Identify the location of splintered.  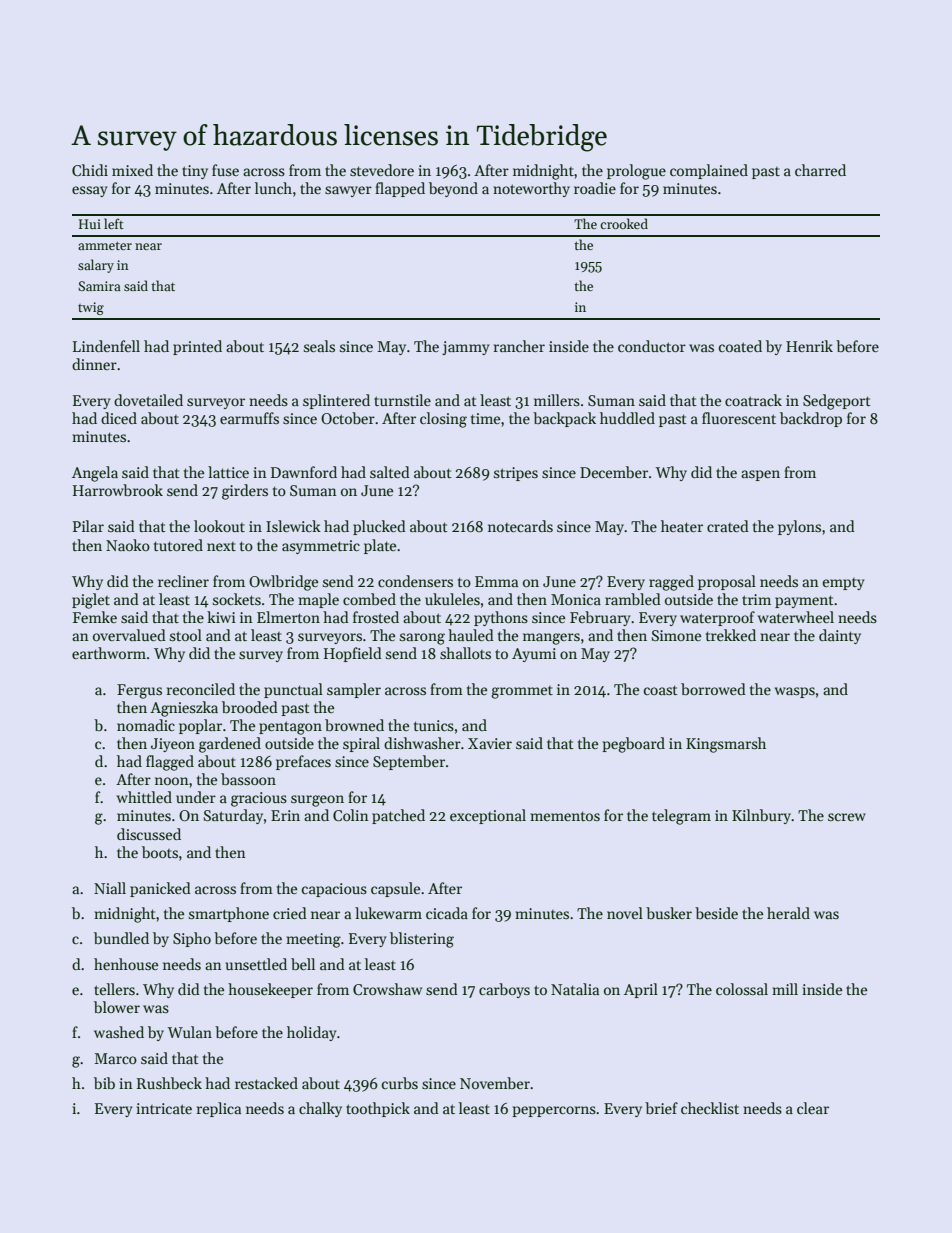
(336, 401).
